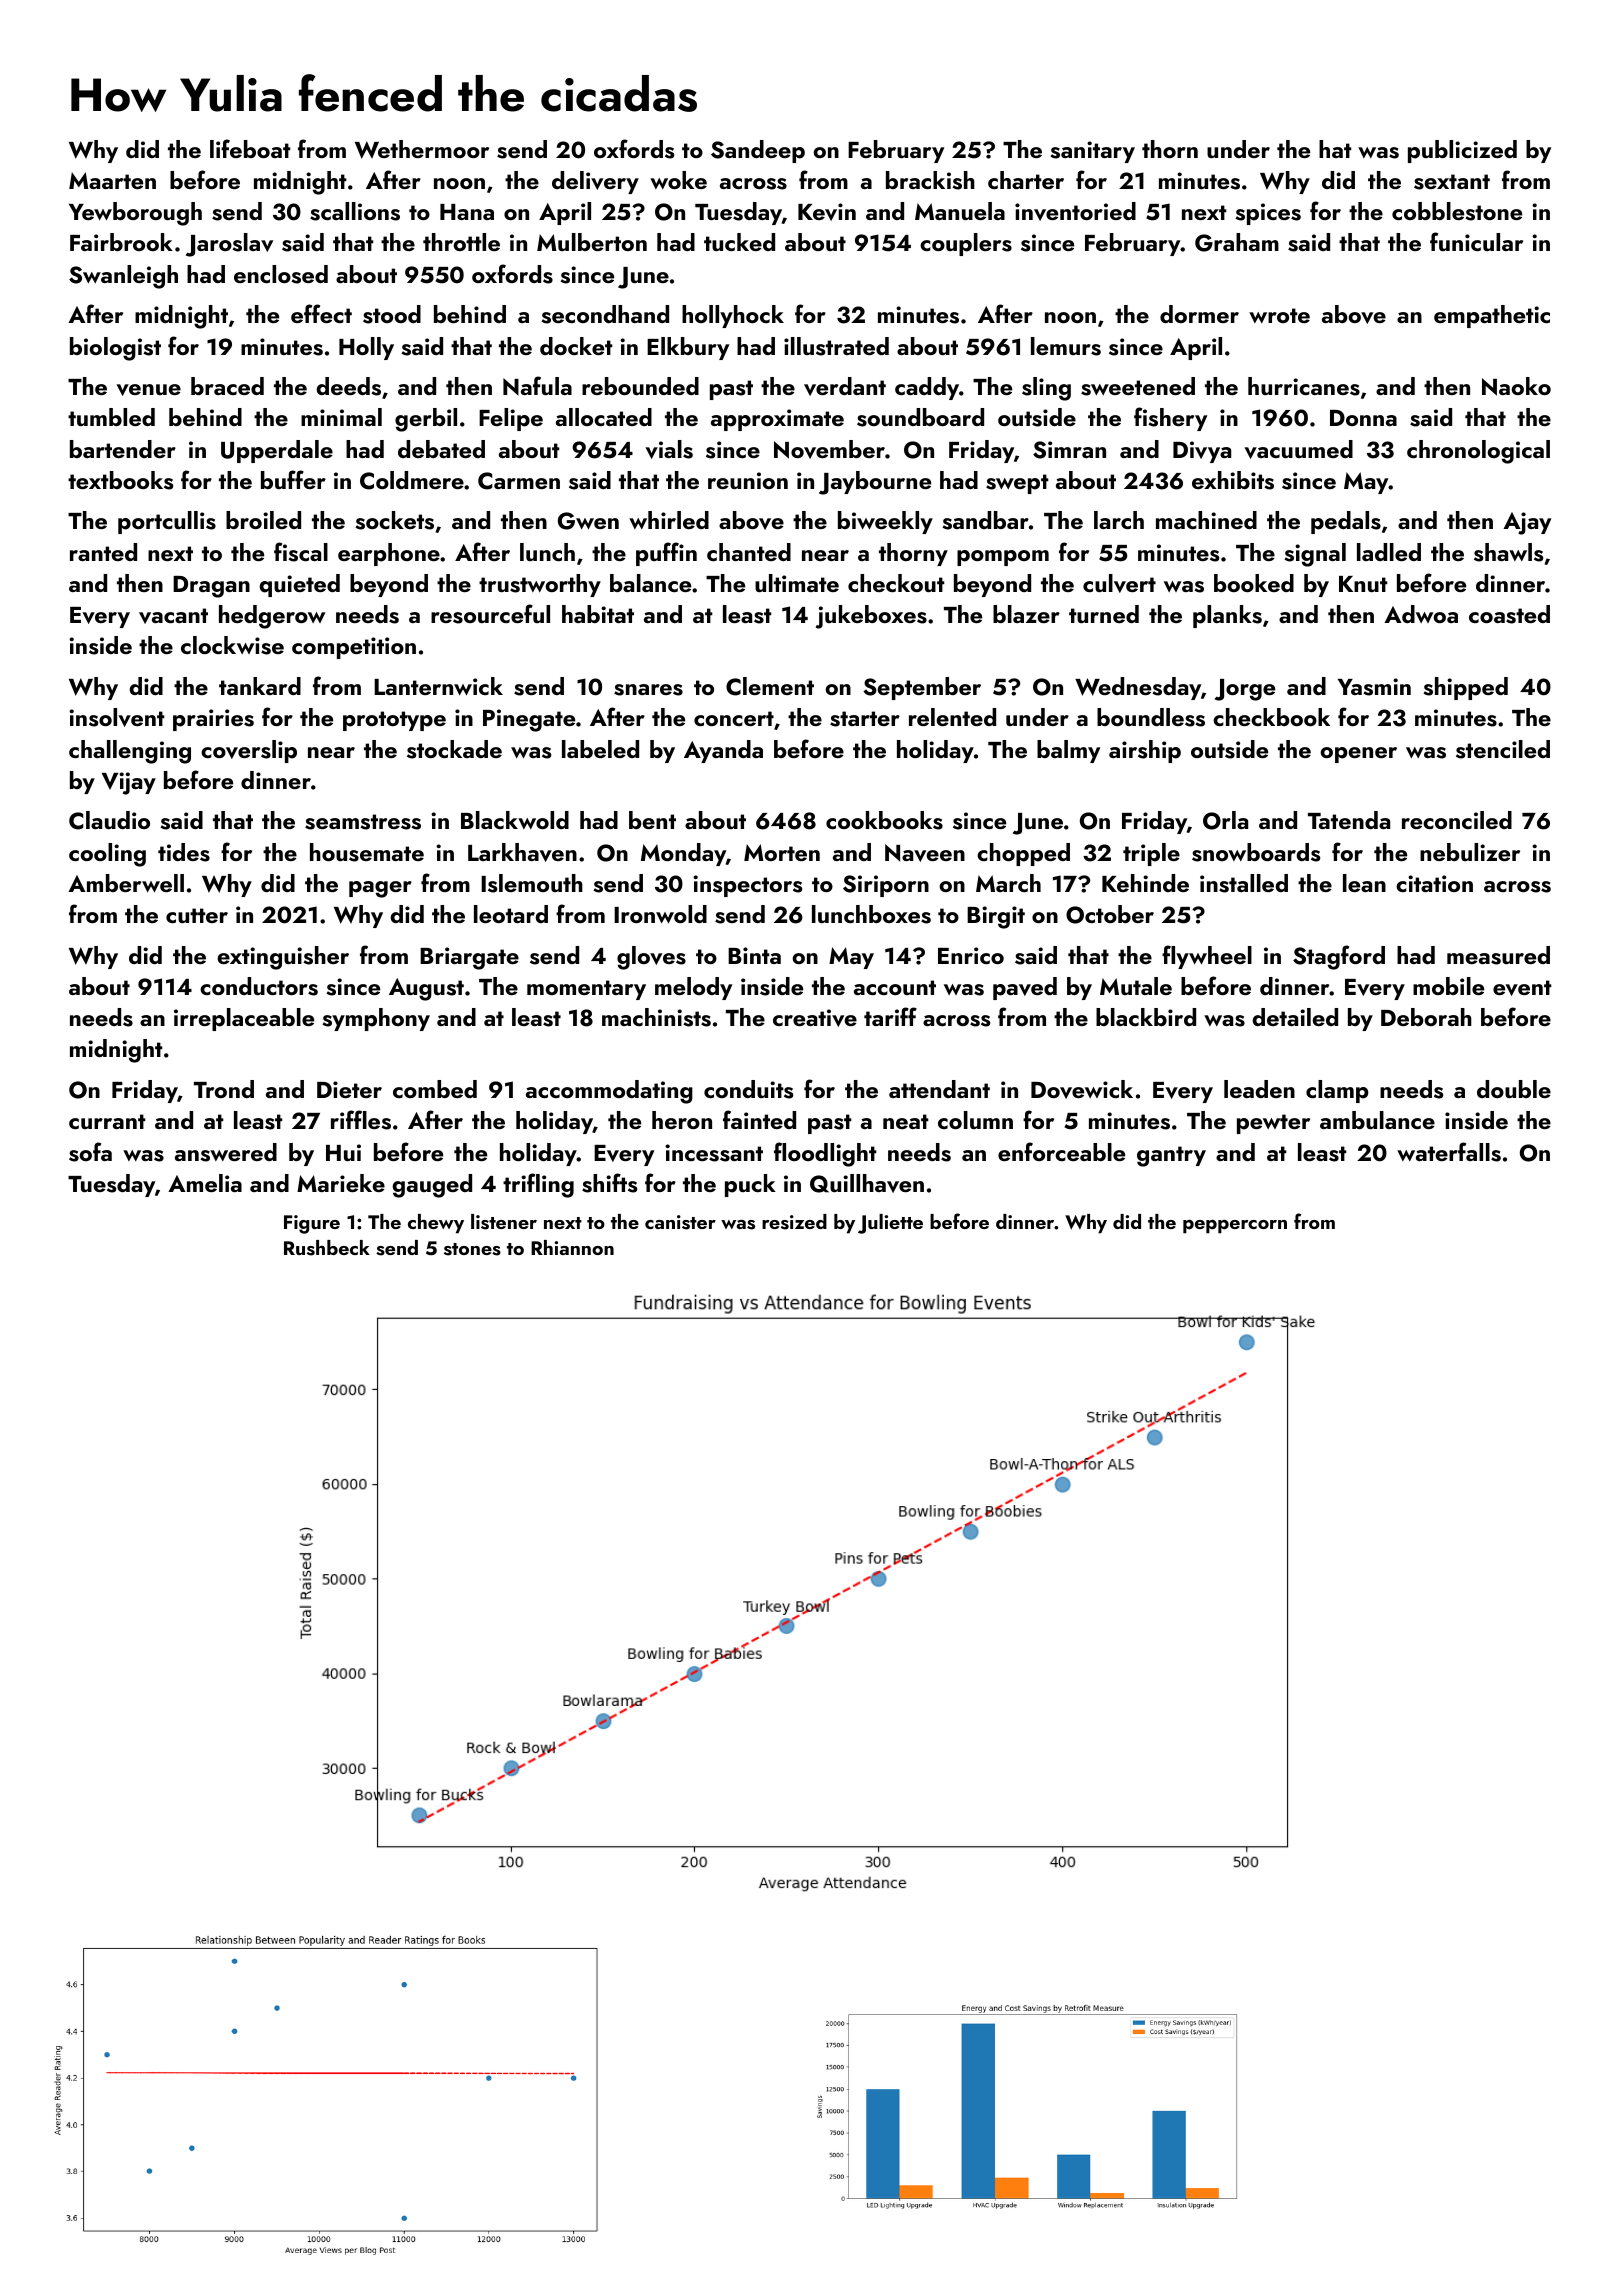 The height and width of the page is (2292, 1620). What do you see at coordinates (739, 242) in the page?
I see `tucked` at bounding box center [739, 242].
